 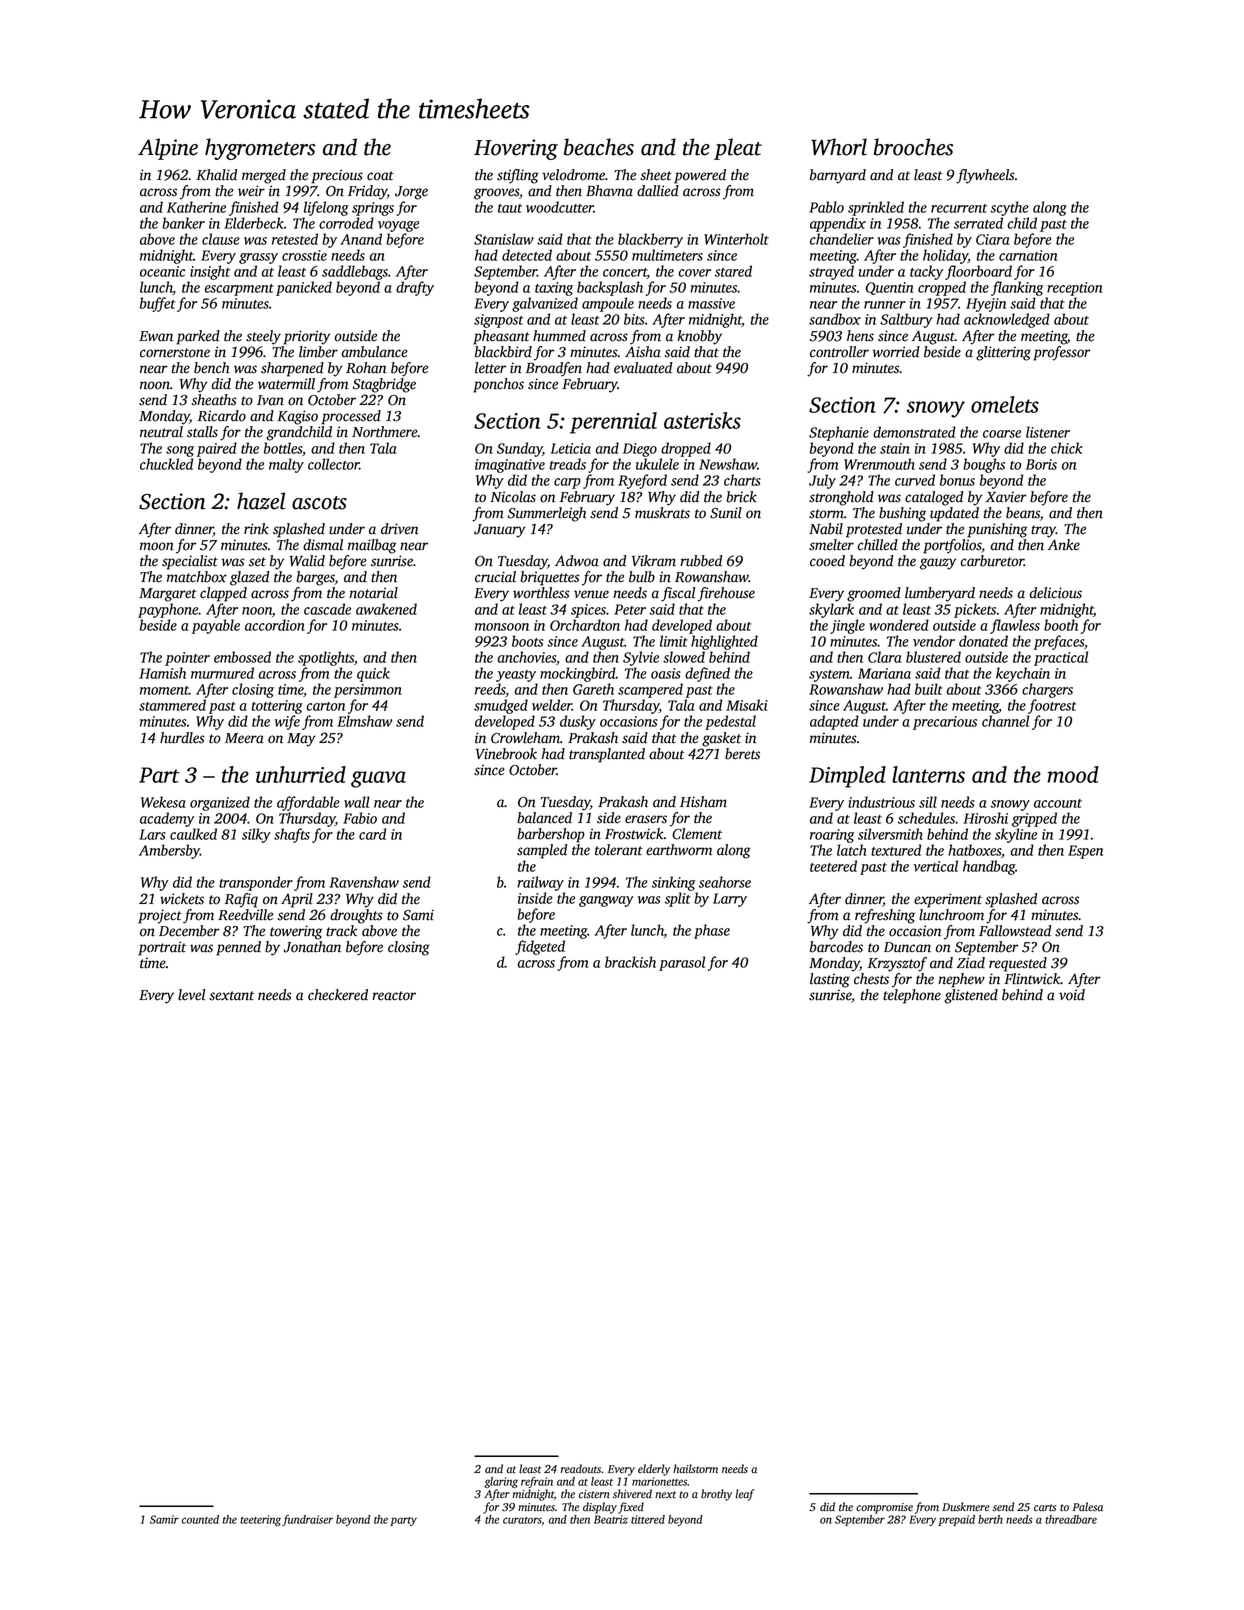 I want to click on barges, so click(x=315, y=578).
